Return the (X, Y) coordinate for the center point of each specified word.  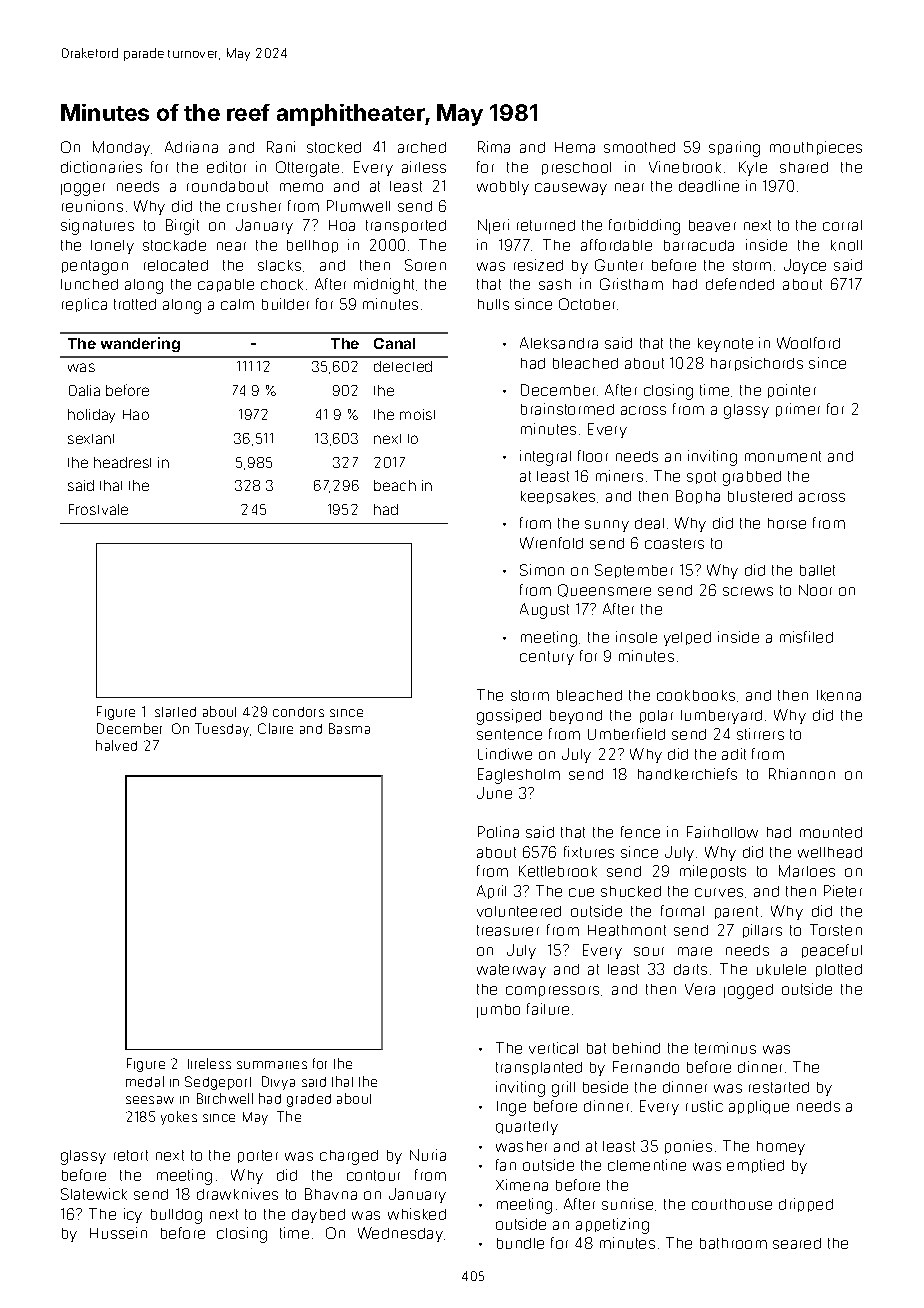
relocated (176, 265)
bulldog (176, 1216)
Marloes (807, 871)
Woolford (808, 343)
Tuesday (222, 730)
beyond (576, 717)
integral (545, 458)
